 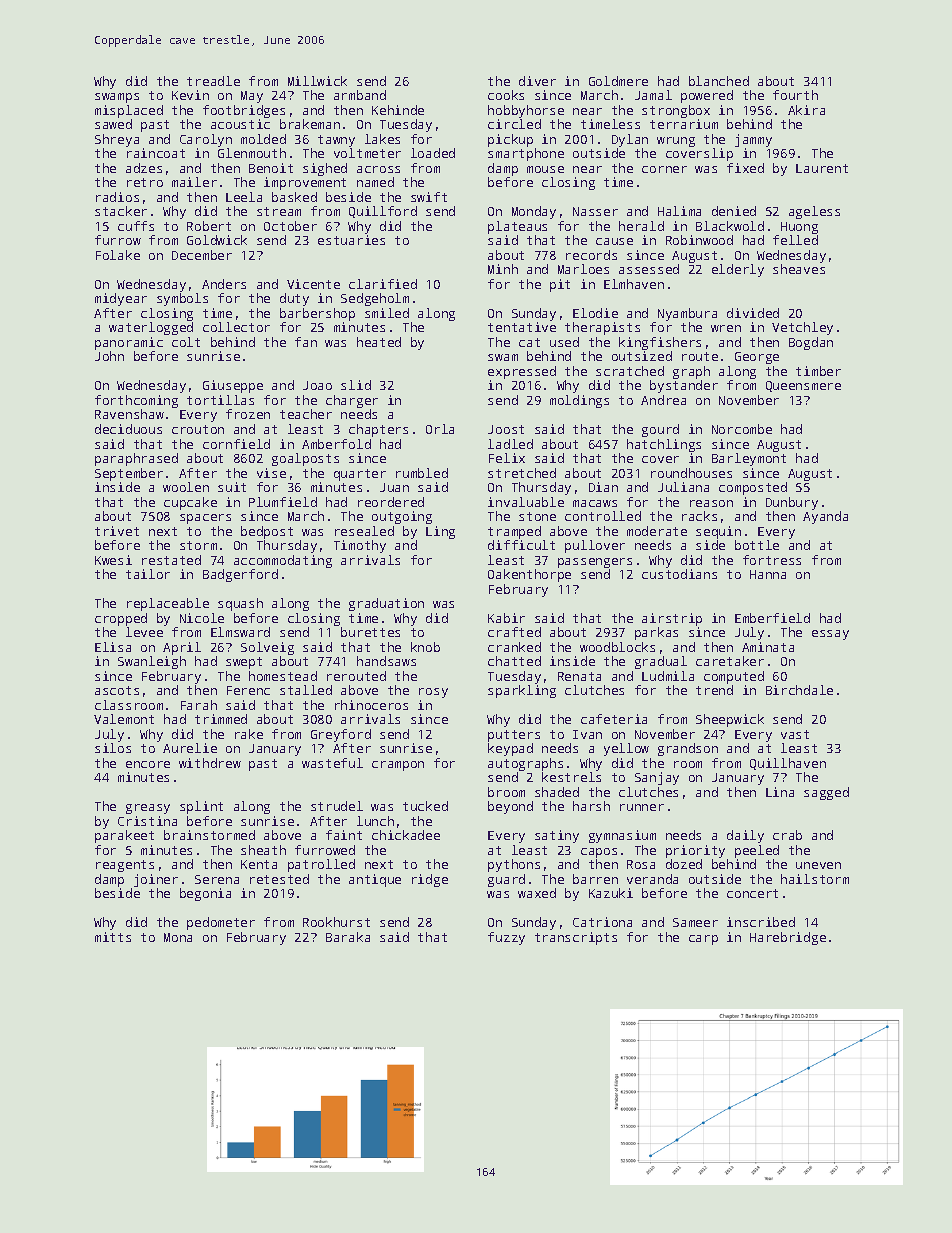 I want to click on tramped, so click(x=514, y=532).
